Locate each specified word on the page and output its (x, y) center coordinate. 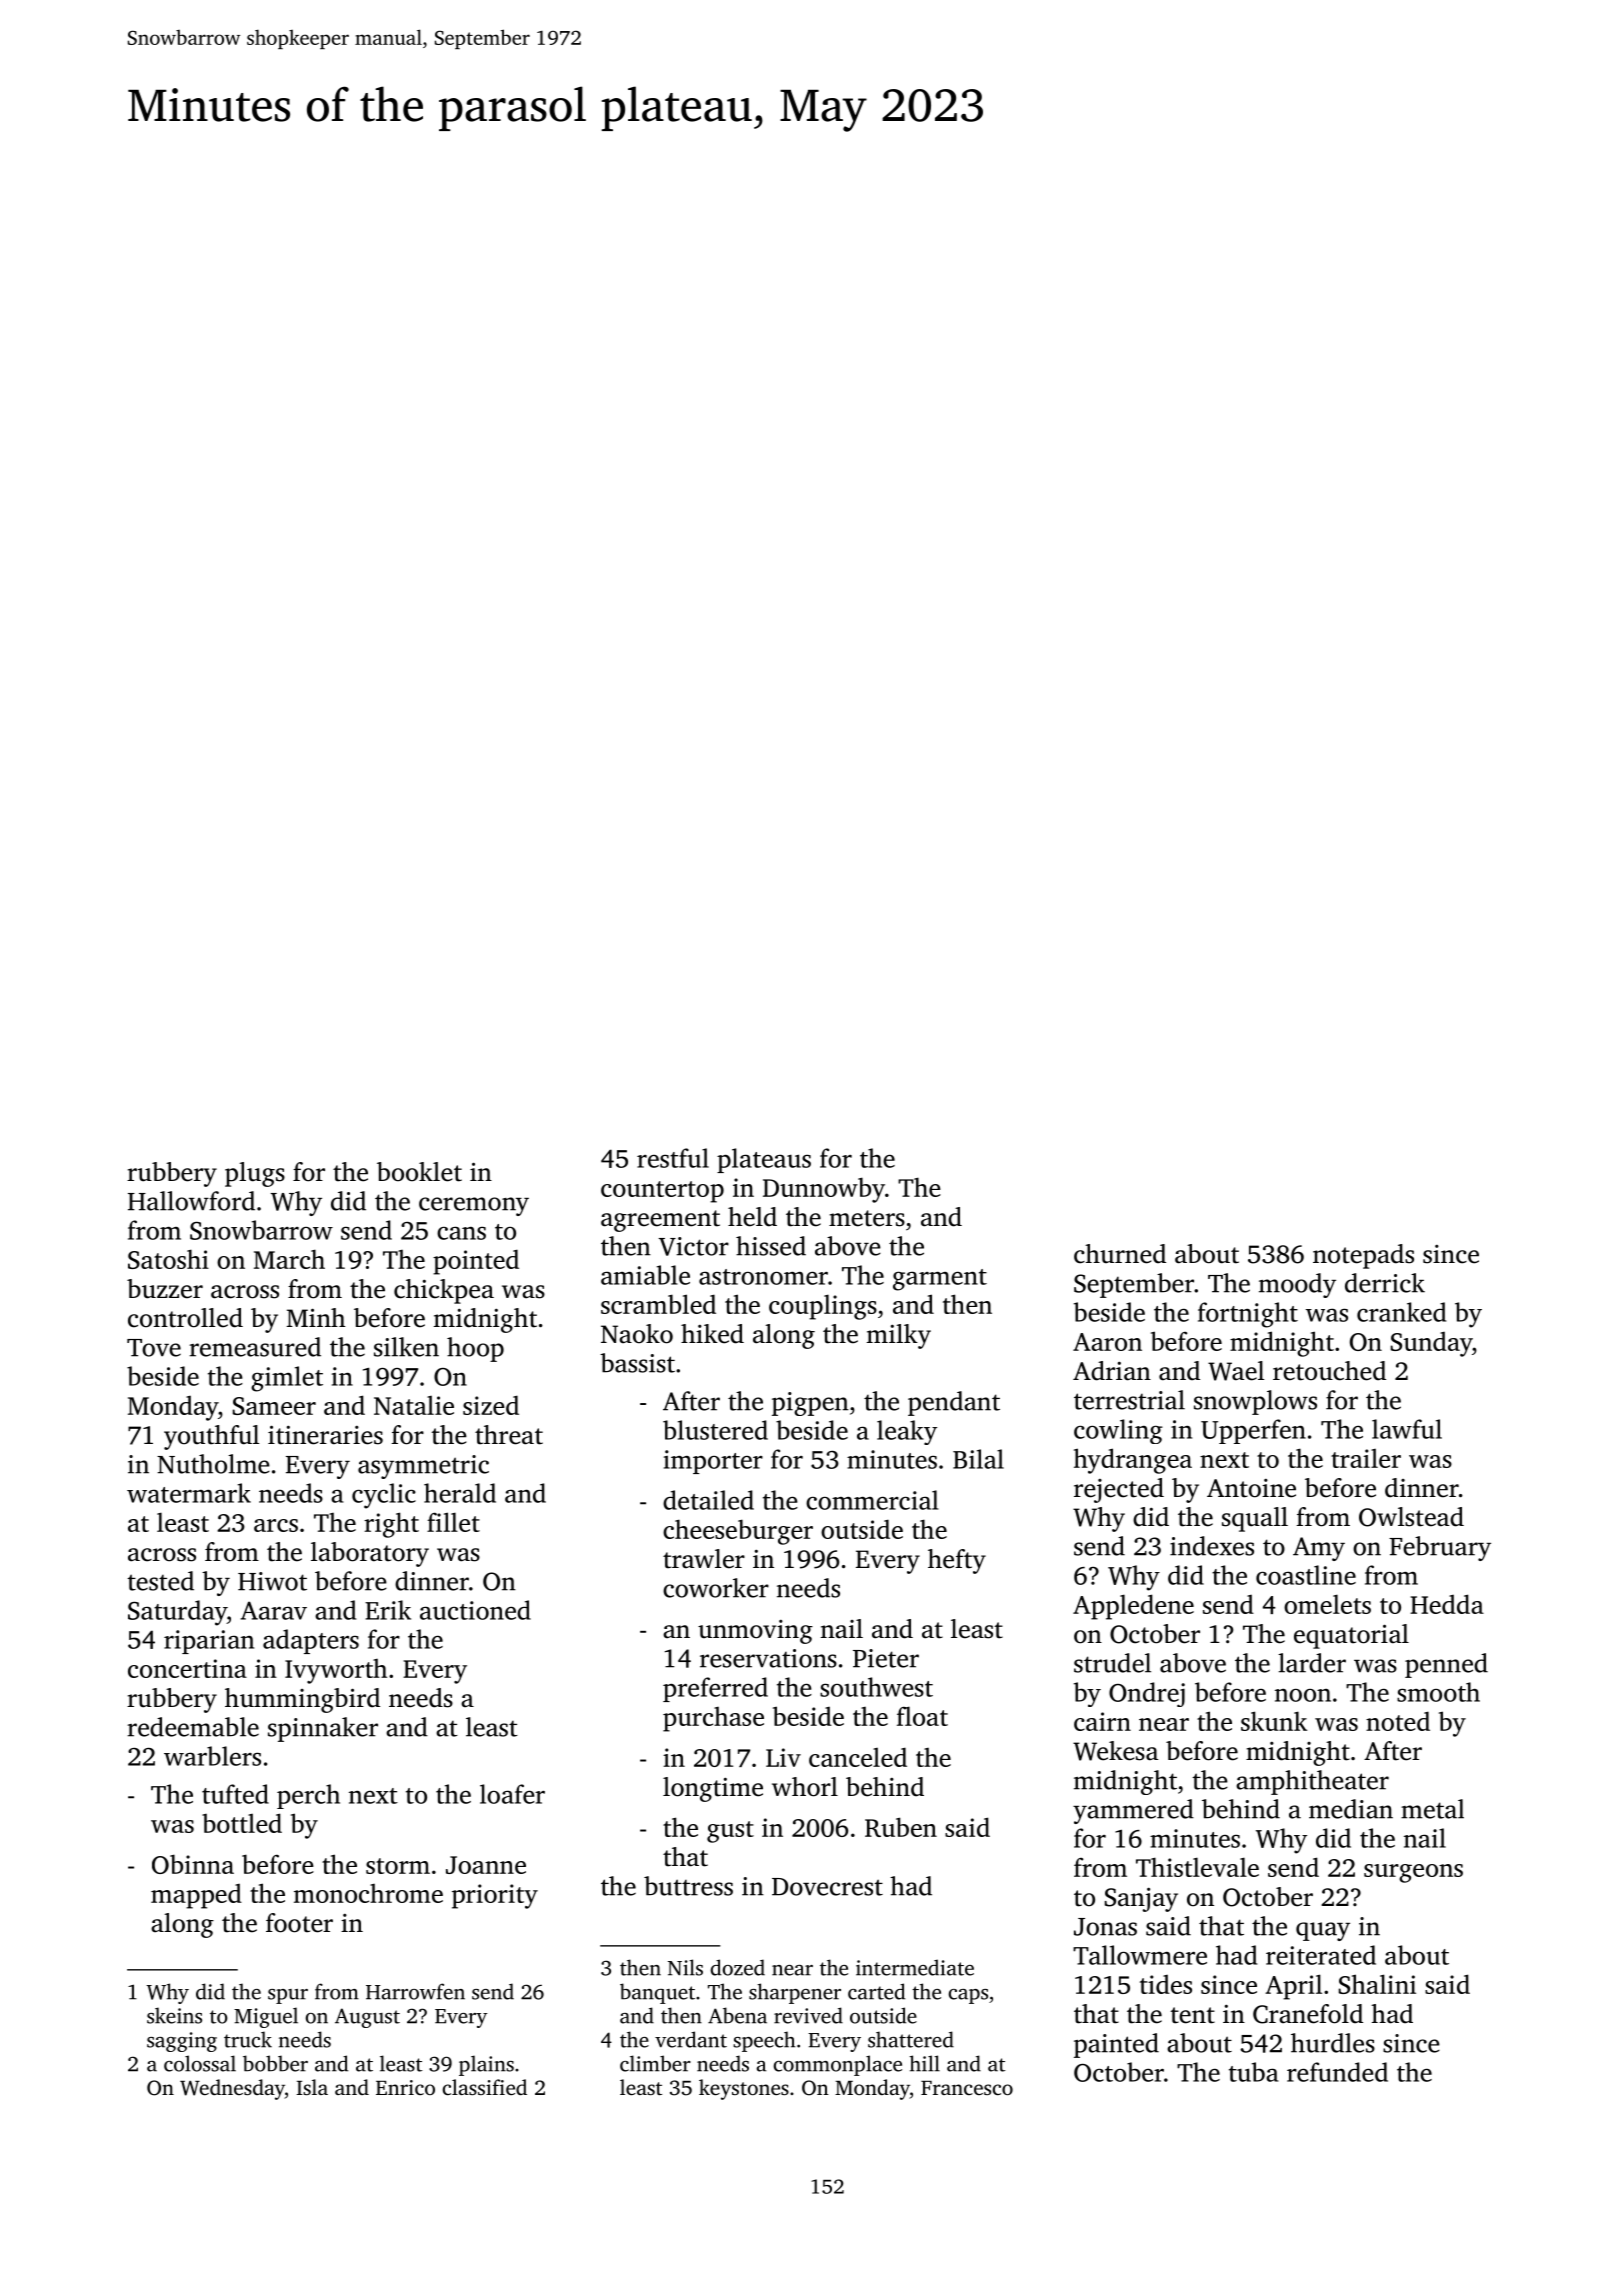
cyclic (384, 1496)
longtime (713, 1789)
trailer (1366, 1458)
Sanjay (1141, 1899)
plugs (255, 1174)
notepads (1363, 1256)
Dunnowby (824, 1190)
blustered (715, 1430)
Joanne (486, 1865)
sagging (182, 2042)
